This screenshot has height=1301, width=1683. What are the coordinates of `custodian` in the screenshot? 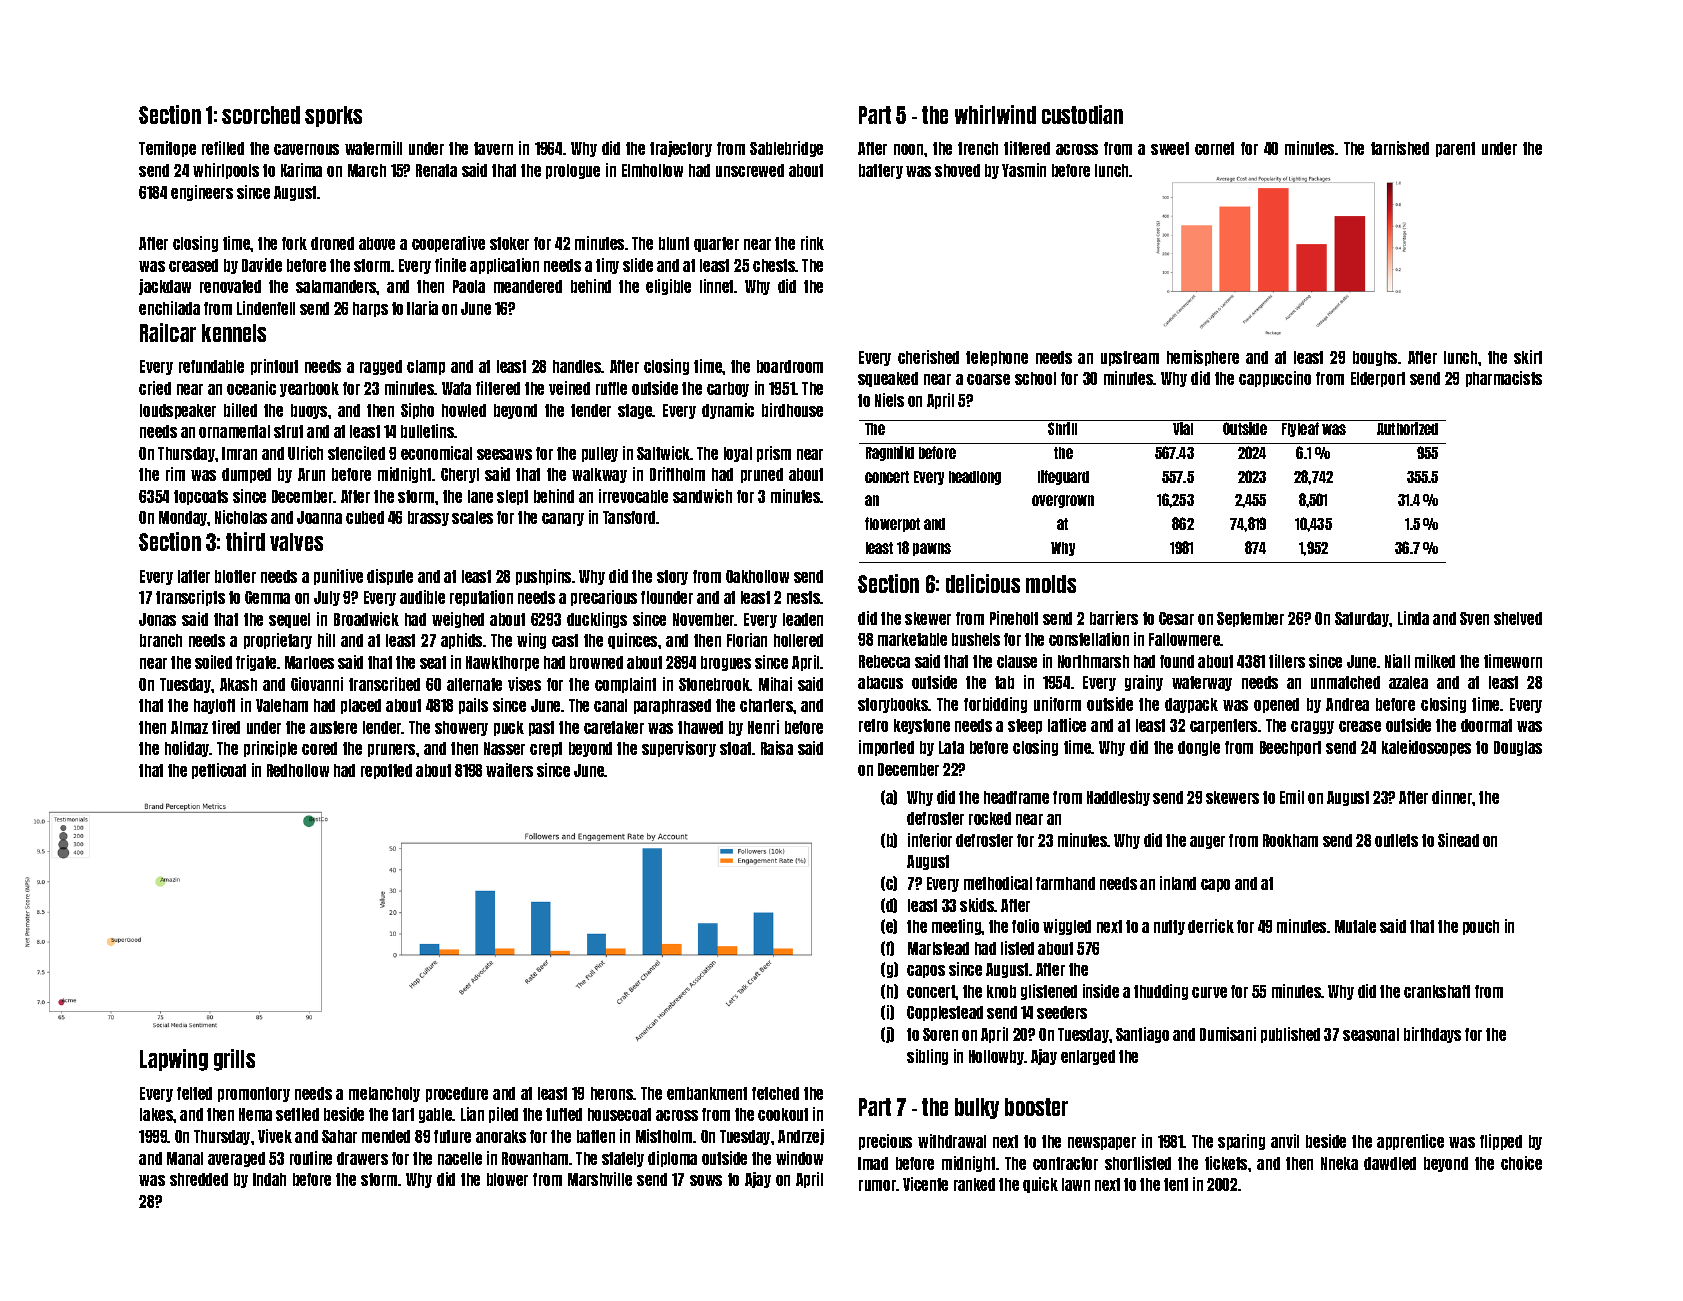 It's located at (1082, 114).
